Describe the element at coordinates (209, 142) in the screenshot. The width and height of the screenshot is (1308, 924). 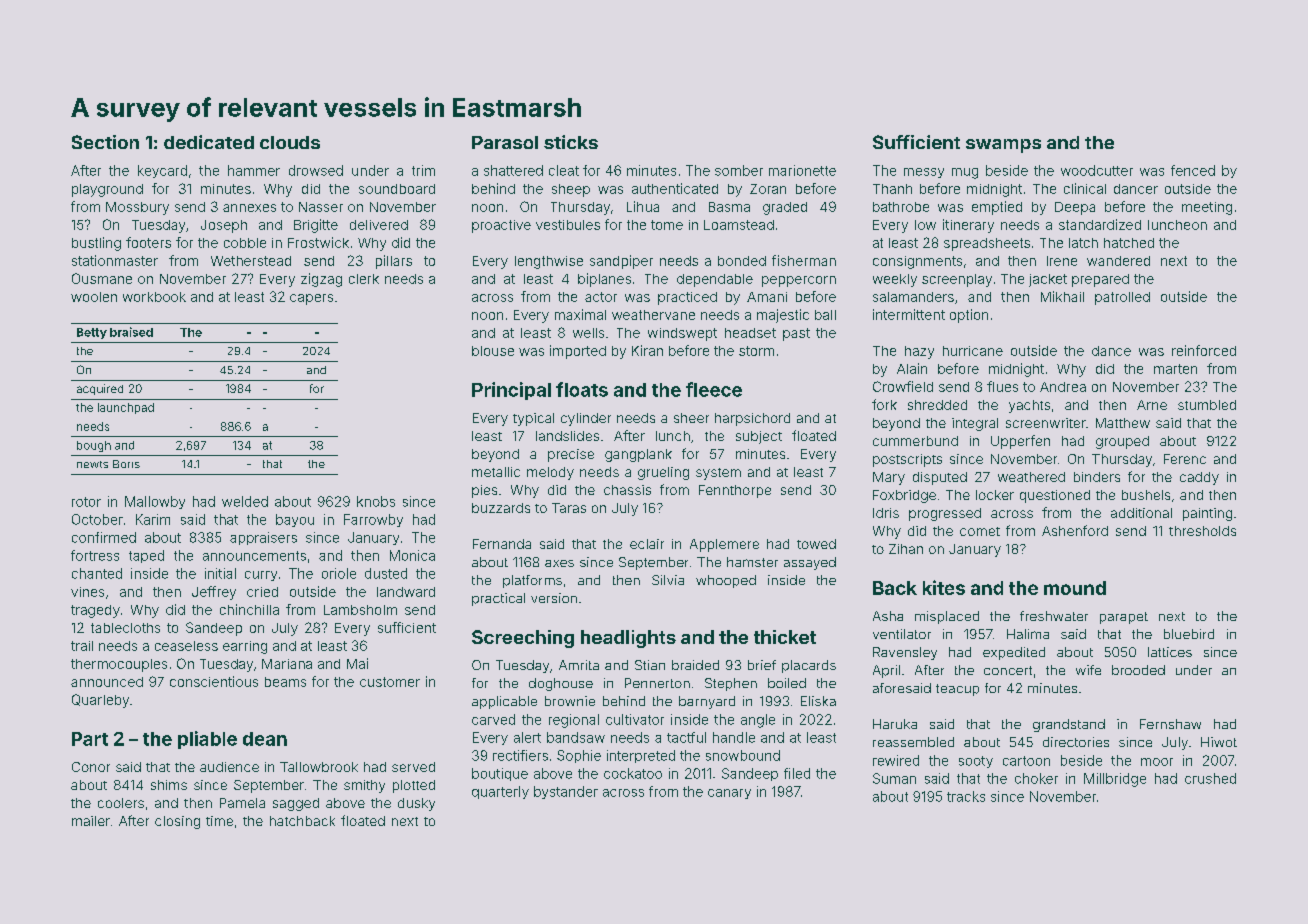
I see `dedicated` at that location.
